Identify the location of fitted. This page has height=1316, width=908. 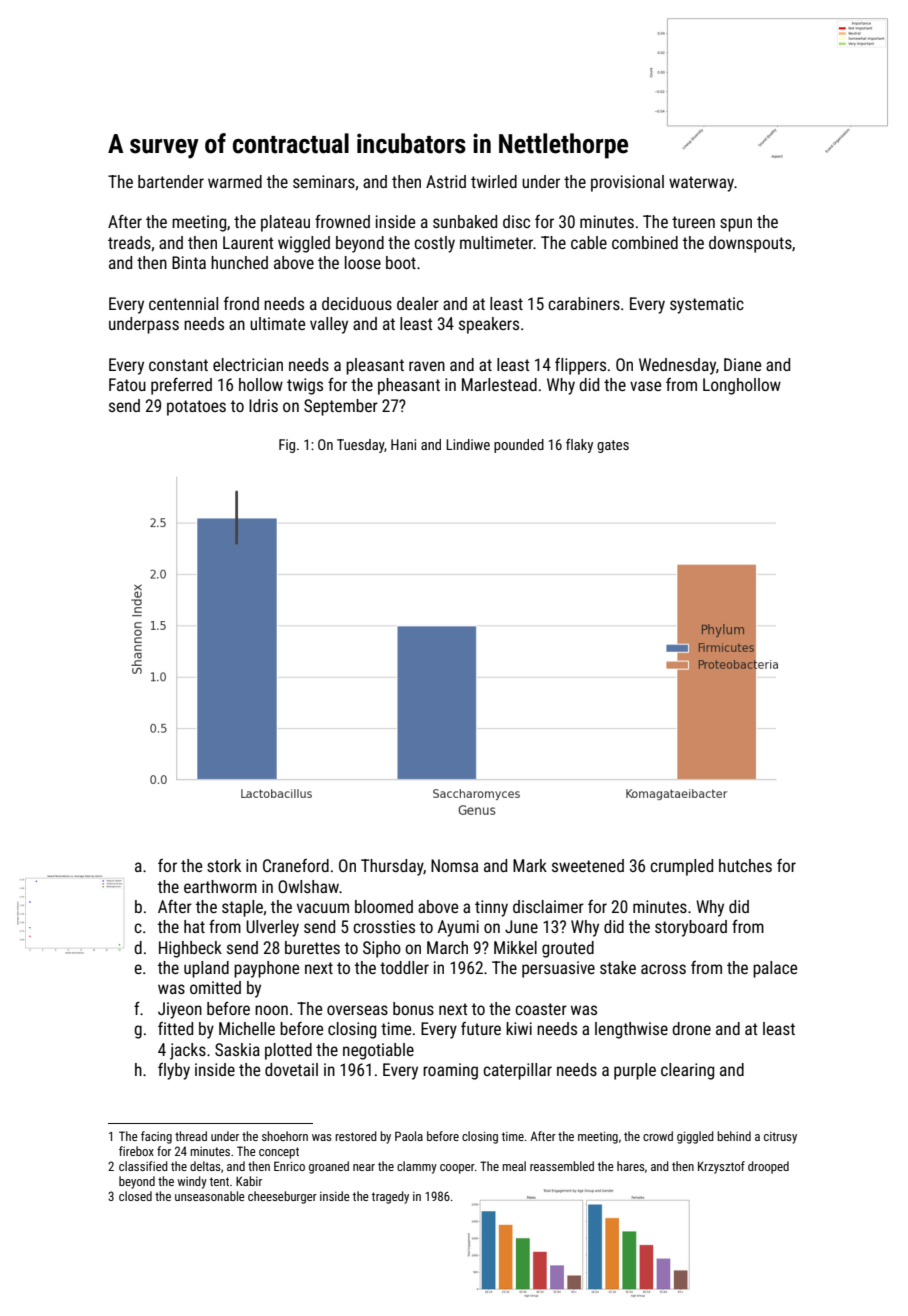
(175, 1028).
